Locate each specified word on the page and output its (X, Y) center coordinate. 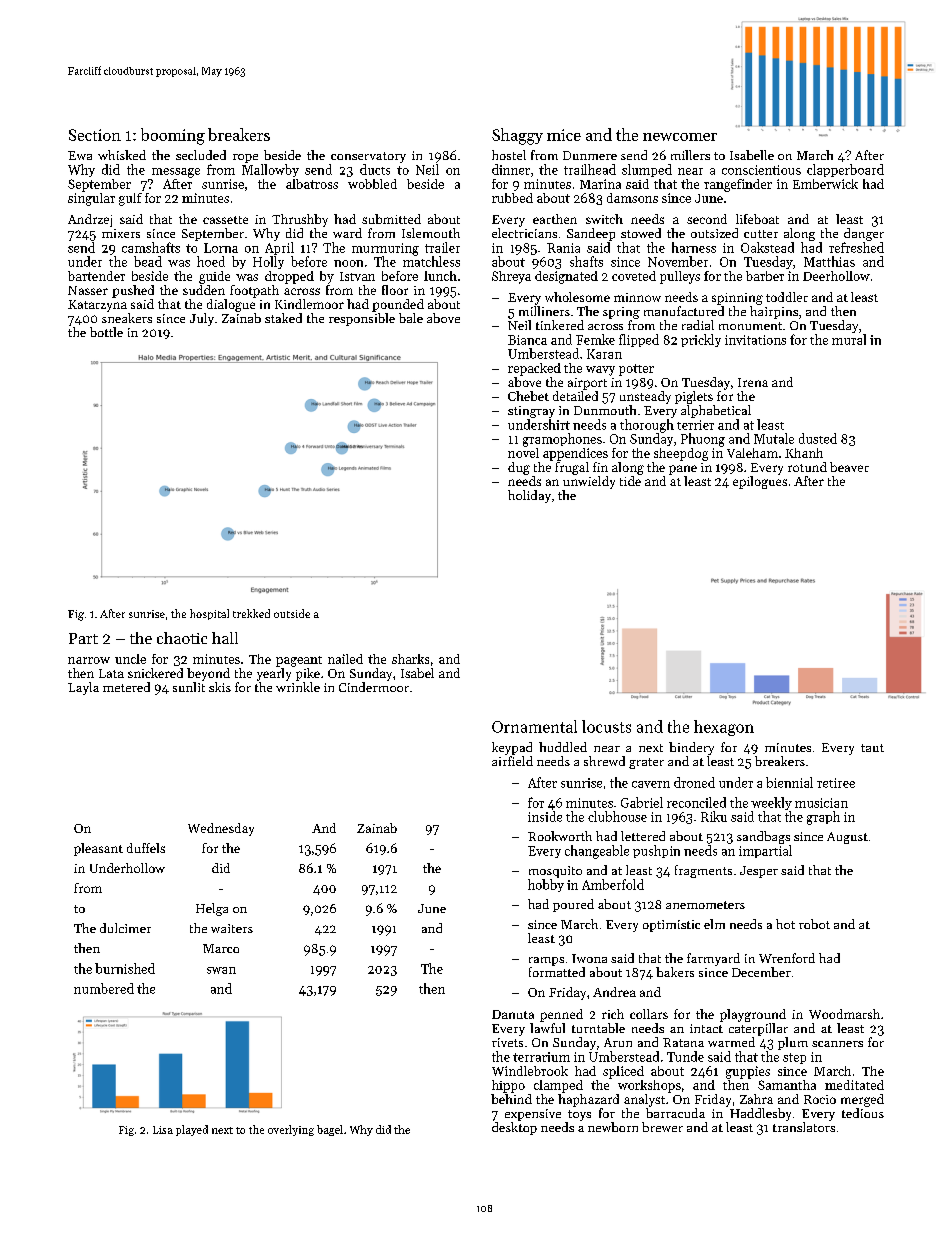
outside (292, 613)
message (176, 173)
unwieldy (589, 482)
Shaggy (517, 136)
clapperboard (845, 170)
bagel (330, 1130)
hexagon (724, 728)
